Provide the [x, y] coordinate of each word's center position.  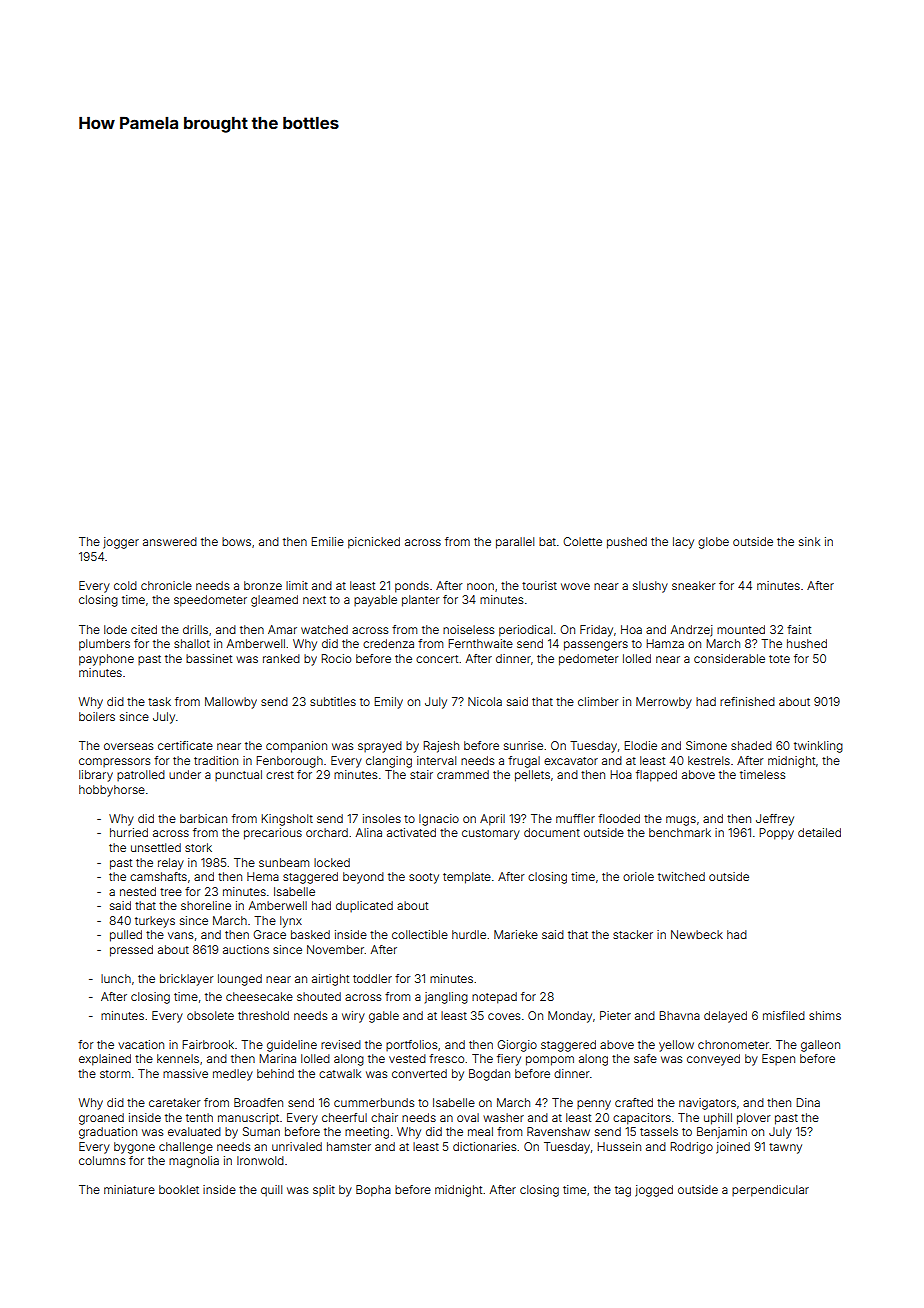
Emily [388, 703]
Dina [808, 1102]
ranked [281, 658]
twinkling [818, 747]
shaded [751, 745]
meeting [367, 1133]
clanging [389, 762]
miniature [129, 1189]
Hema [263, 876]
